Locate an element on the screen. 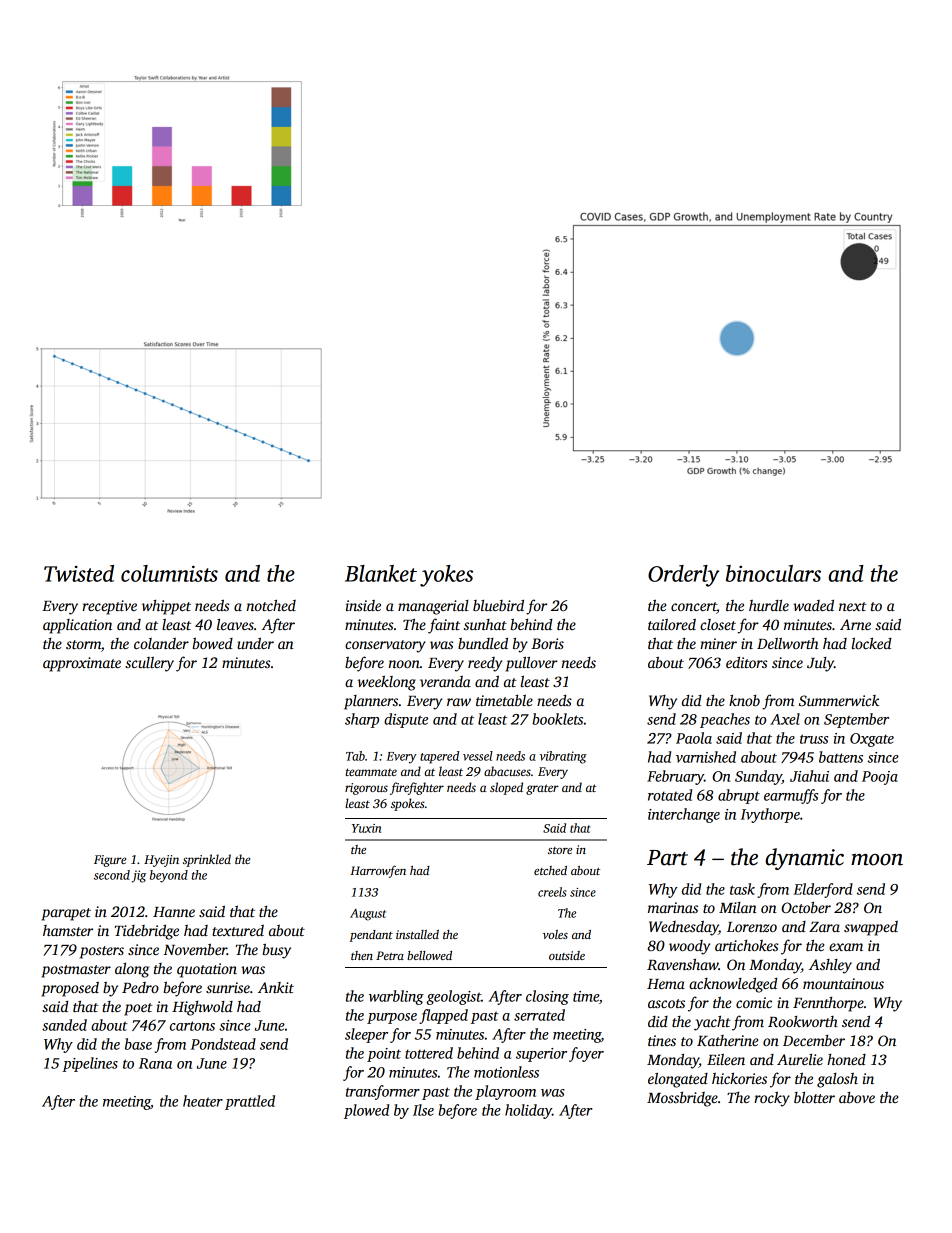 The width and height of the screenshot is (952, 1233). outside is located at coordinates (567, 955).
